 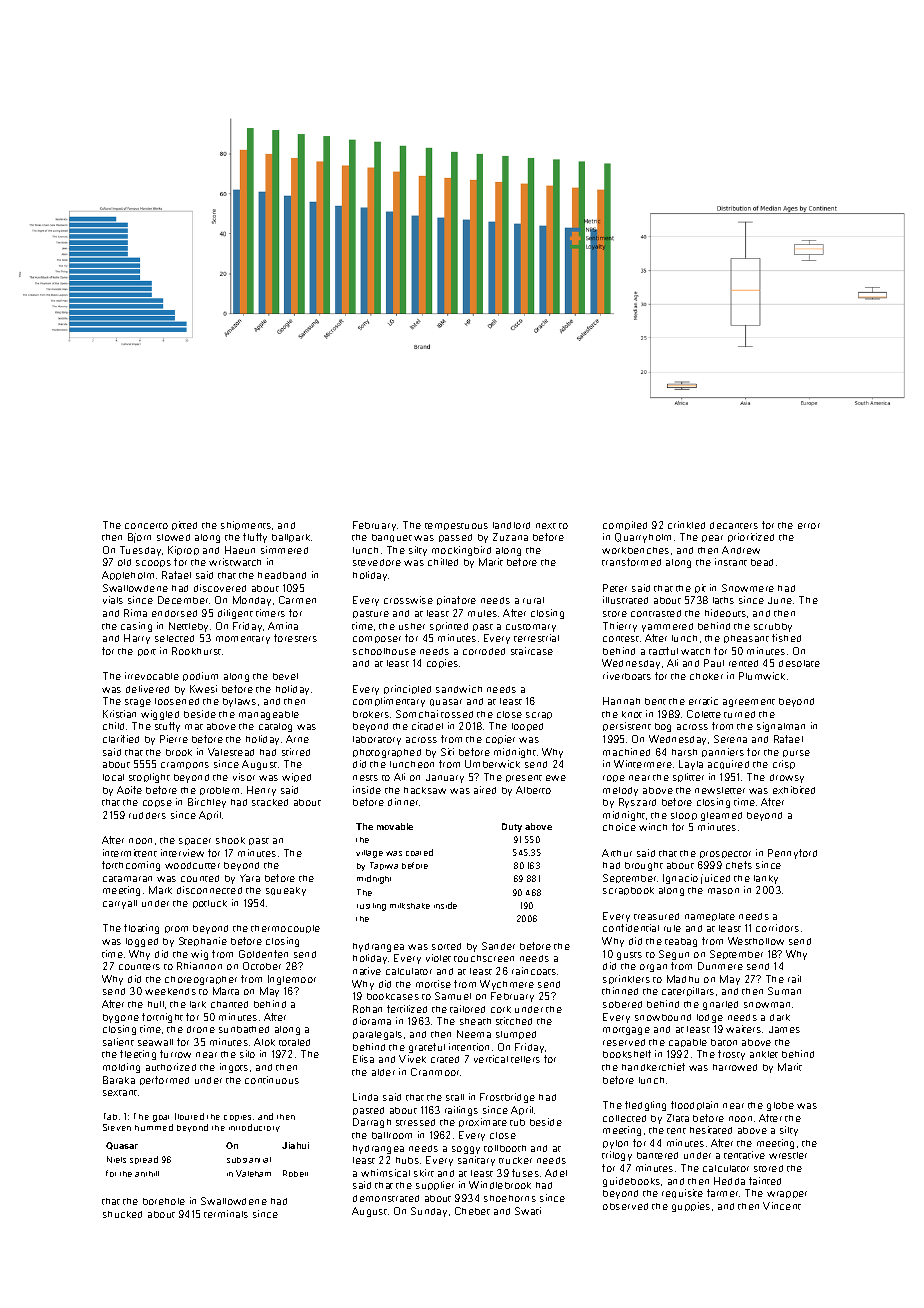 What do you see at coordinates (116, 1159) in the screenshot?
I see `Niels` at bounding box center [116, 1159].
